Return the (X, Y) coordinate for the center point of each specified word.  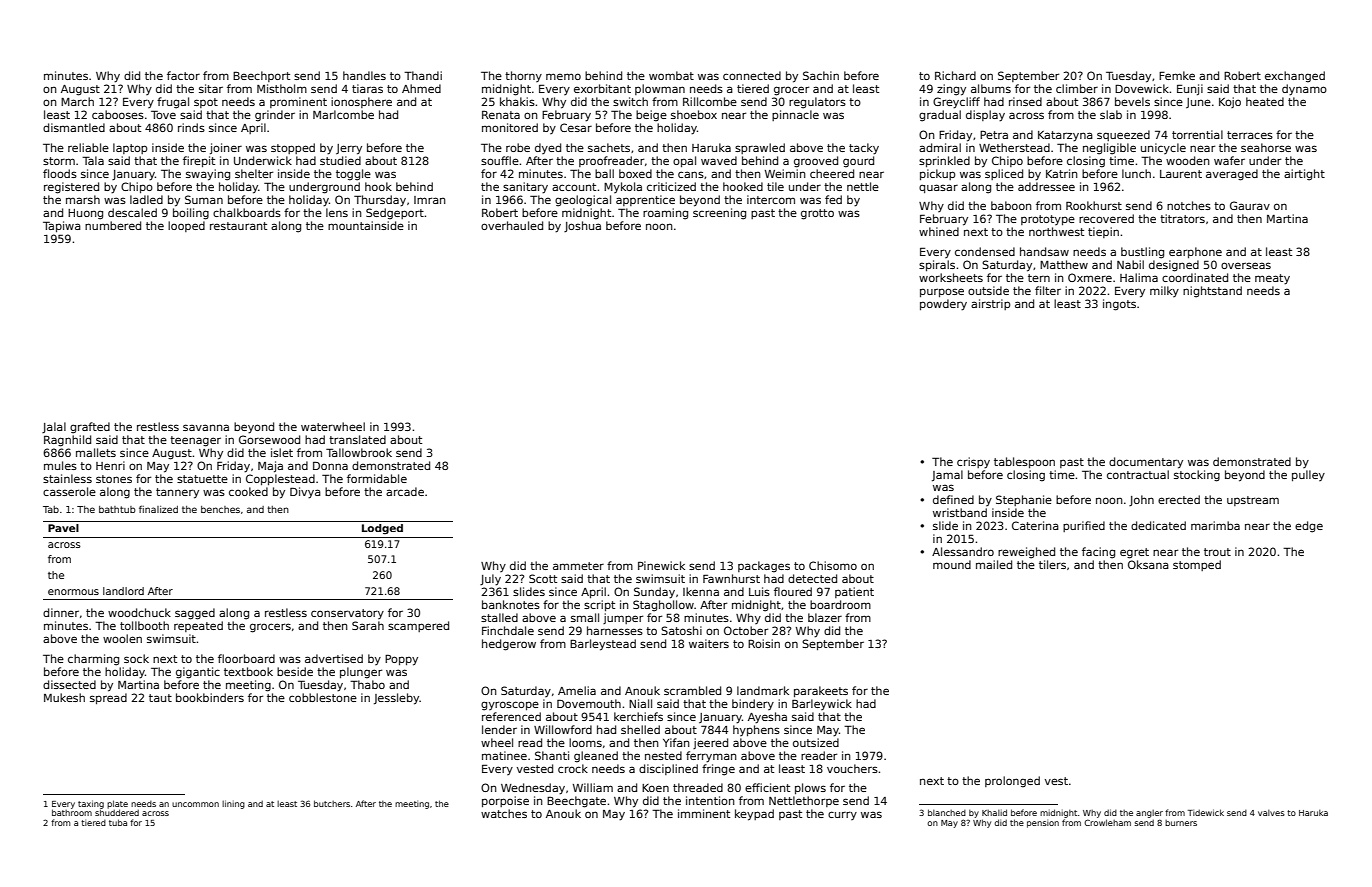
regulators (817, 103)
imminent (704, 813)
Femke (1177, 75)
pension (1043, 824)
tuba (118, 822)
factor (183, 75)
